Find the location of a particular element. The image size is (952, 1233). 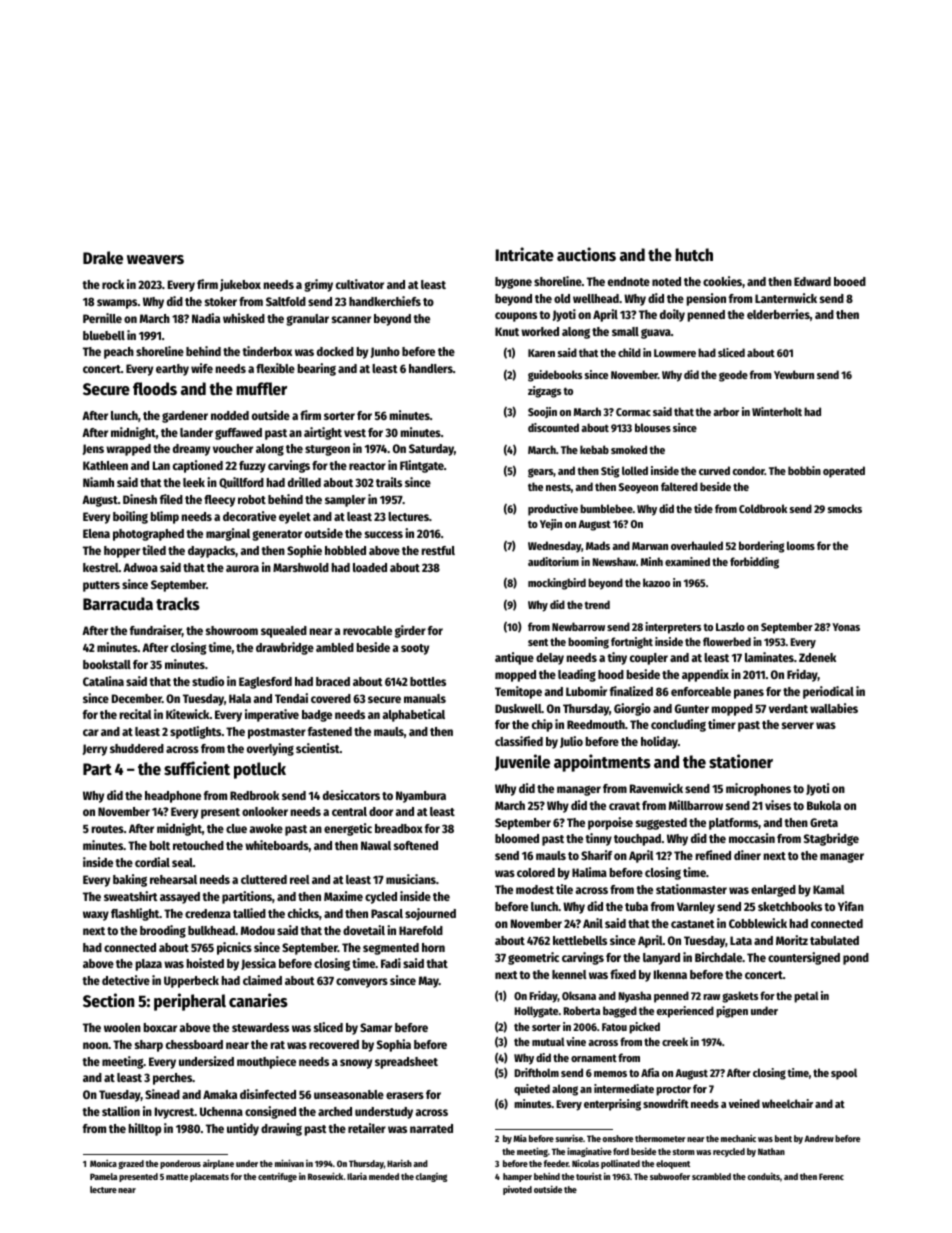

whiteboards is located at coordinates (277, 845).
